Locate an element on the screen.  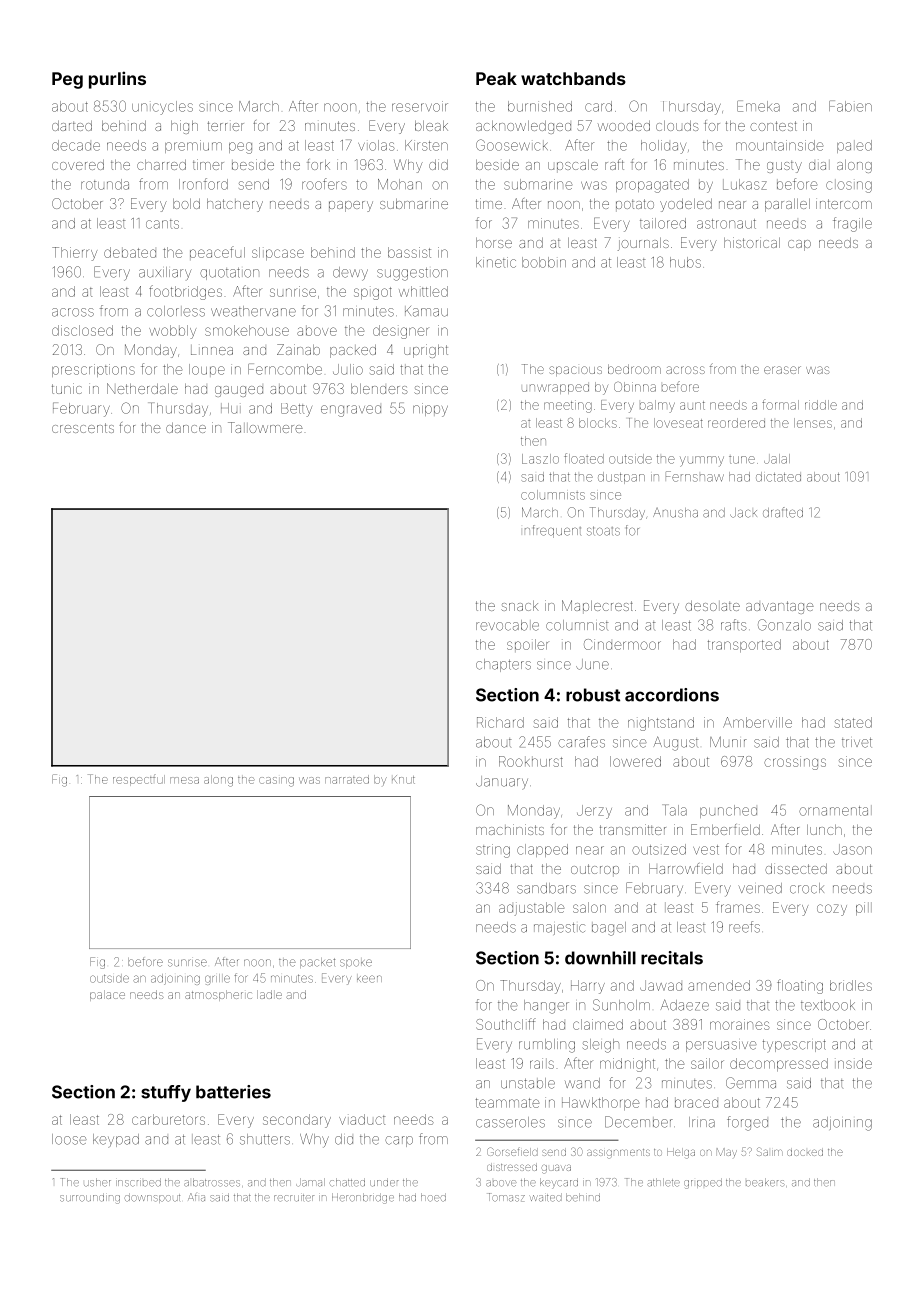
ornamental is located at coordinates (835, 810).
